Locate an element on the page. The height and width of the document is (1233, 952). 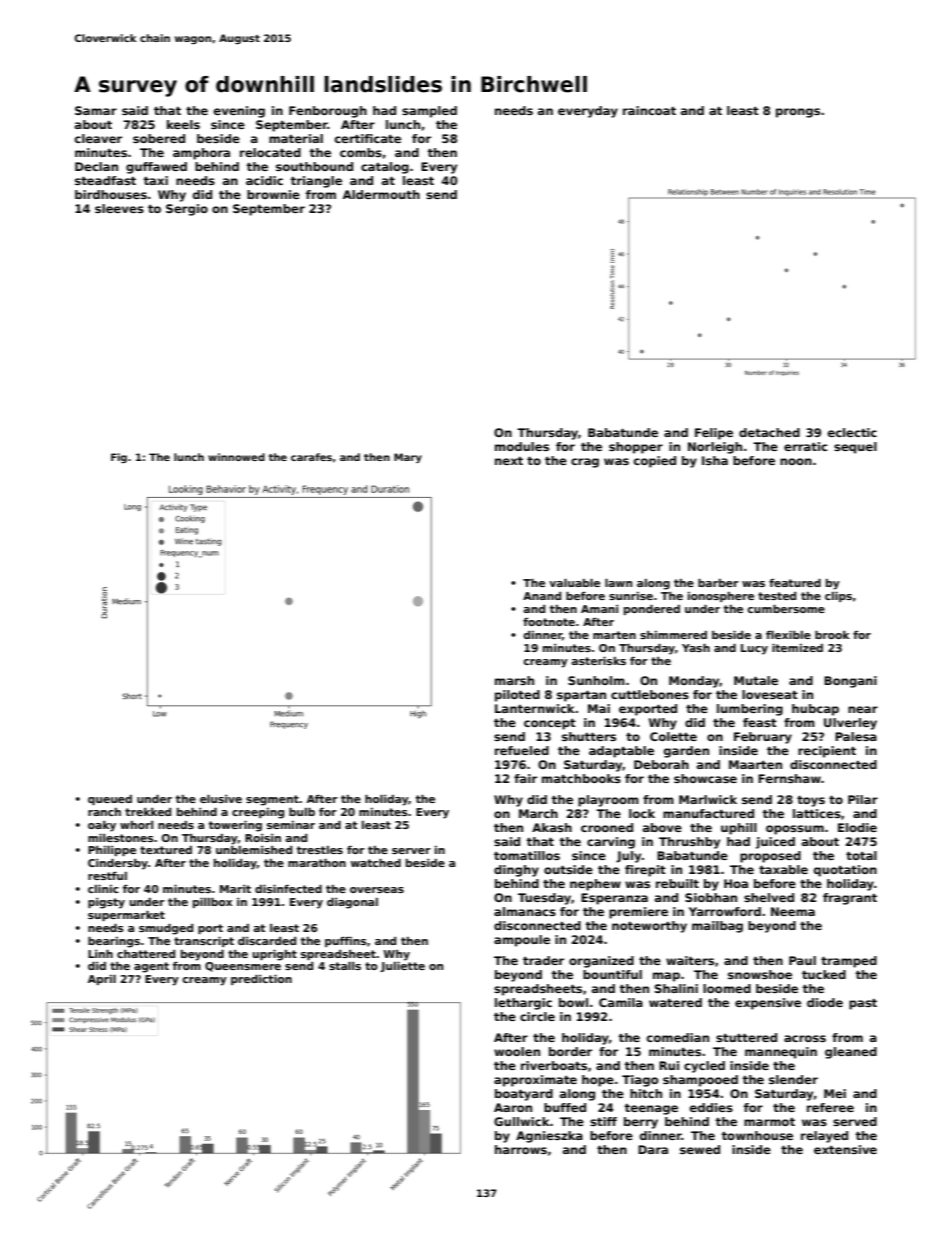
raincoat is located at coordinates (649, 110).
